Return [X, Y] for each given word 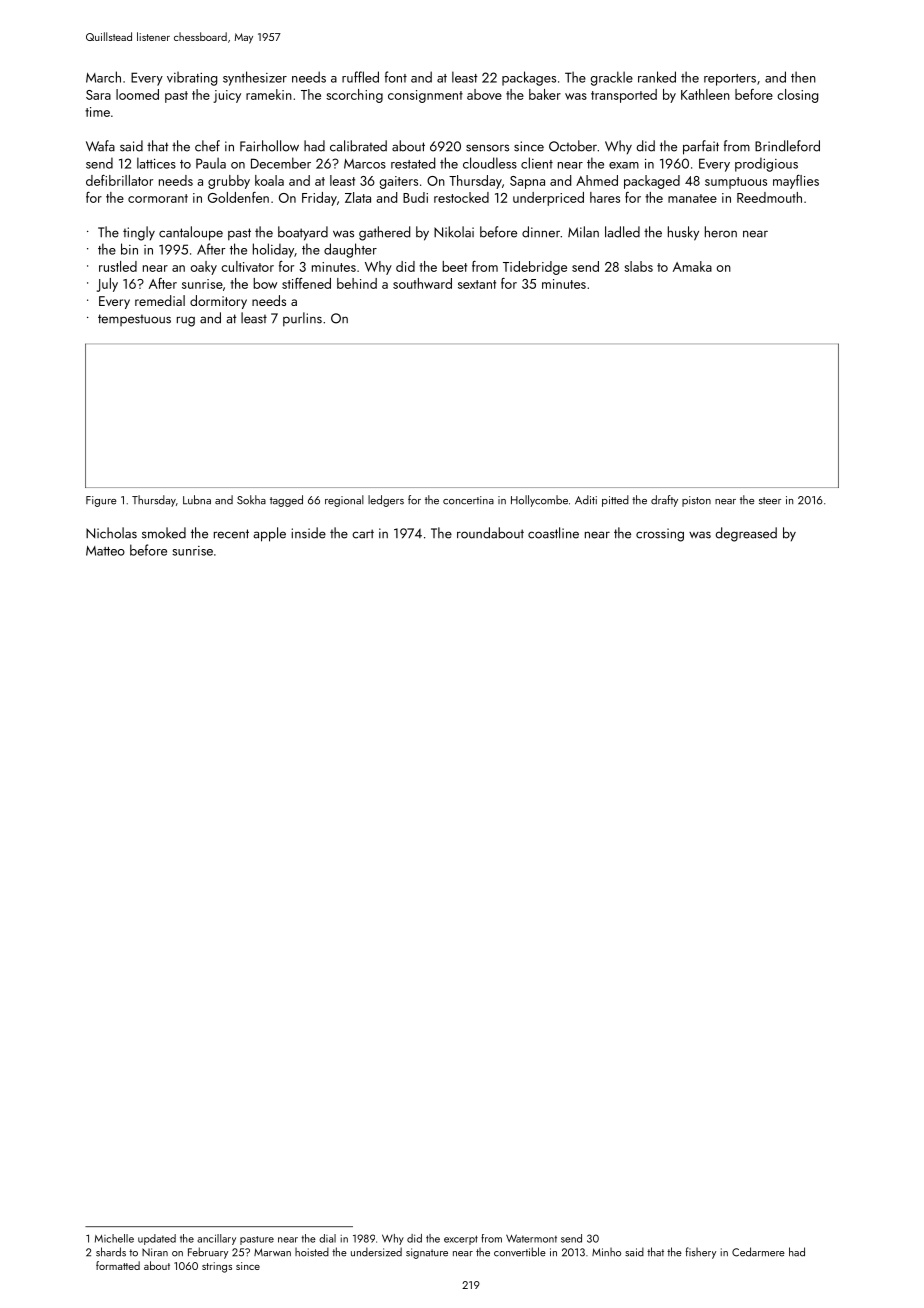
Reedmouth [769, 197]
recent [231, 534]
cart [363, 534]
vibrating [192, 79]
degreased [746, 534]
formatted [118, 1265]
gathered [384, 233]
